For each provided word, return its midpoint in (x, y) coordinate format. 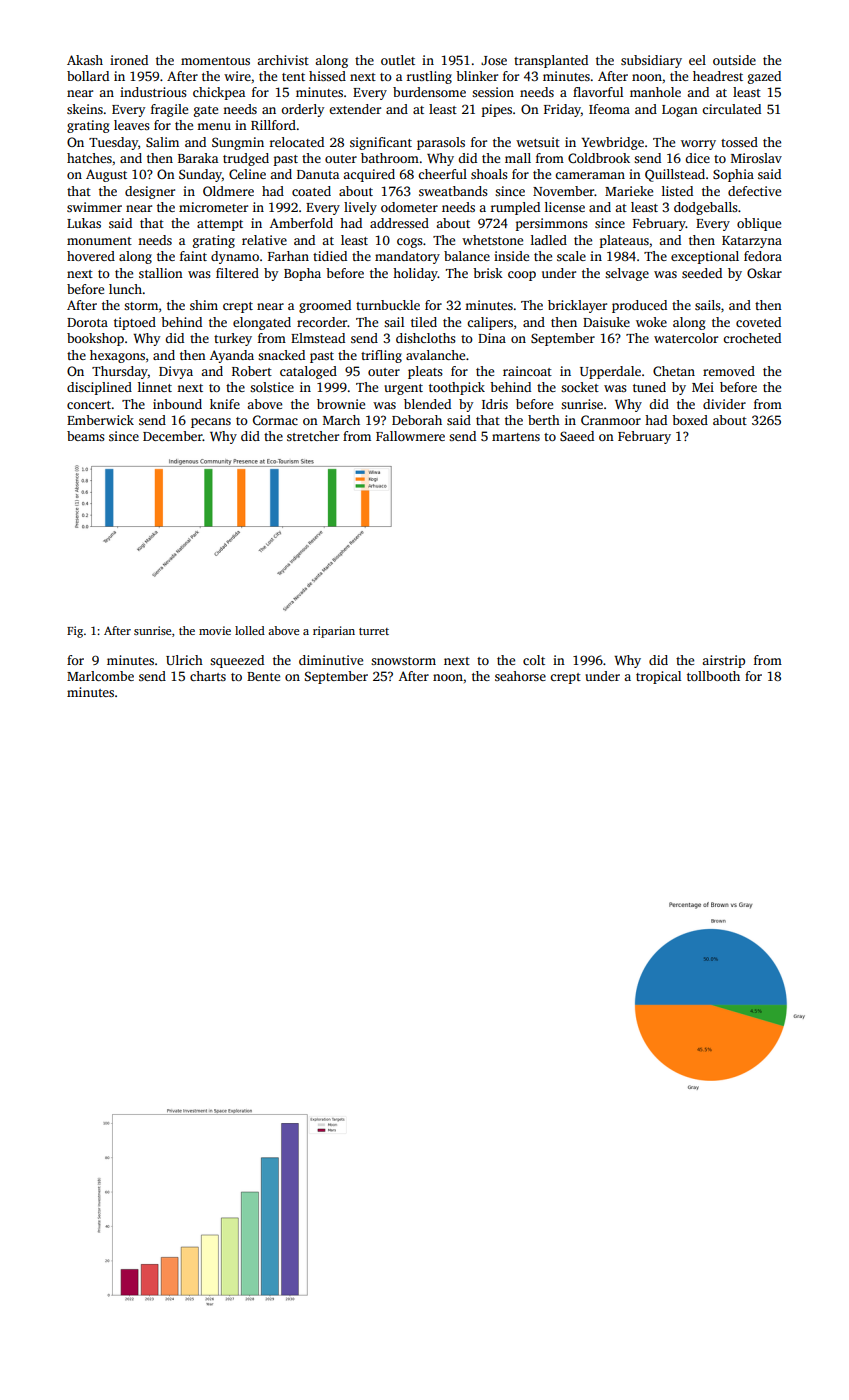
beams (86, 436)
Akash (85, 60)
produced (639, 306)
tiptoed (135, 323)
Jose (494, 60)
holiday (415, 274)
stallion (161, 273)
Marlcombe (100, 676)
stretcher (313, 436)
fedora (763, 256)
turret (374, 631)
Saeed (577, 436)
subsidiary (651, 61)
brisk (488, 273)
